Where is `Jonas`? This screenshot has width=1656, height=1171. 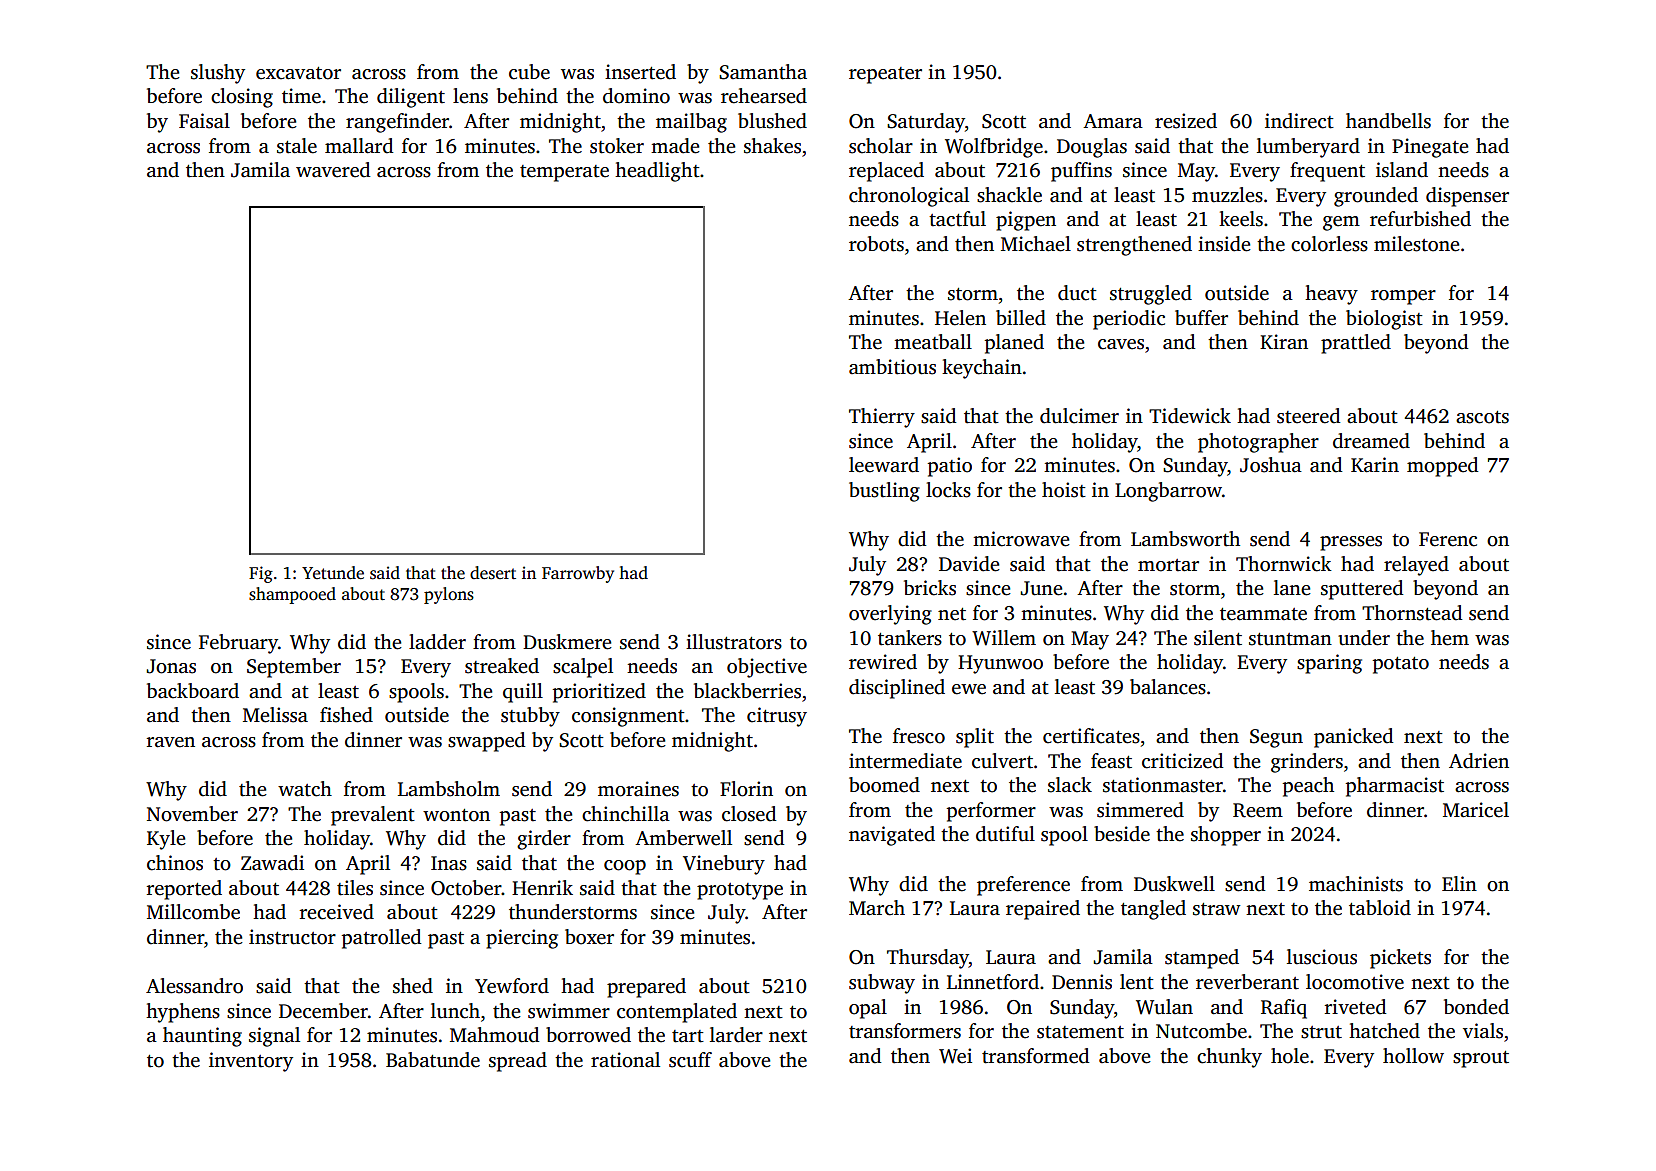
Jonas is located at coordinates (171, 666).
